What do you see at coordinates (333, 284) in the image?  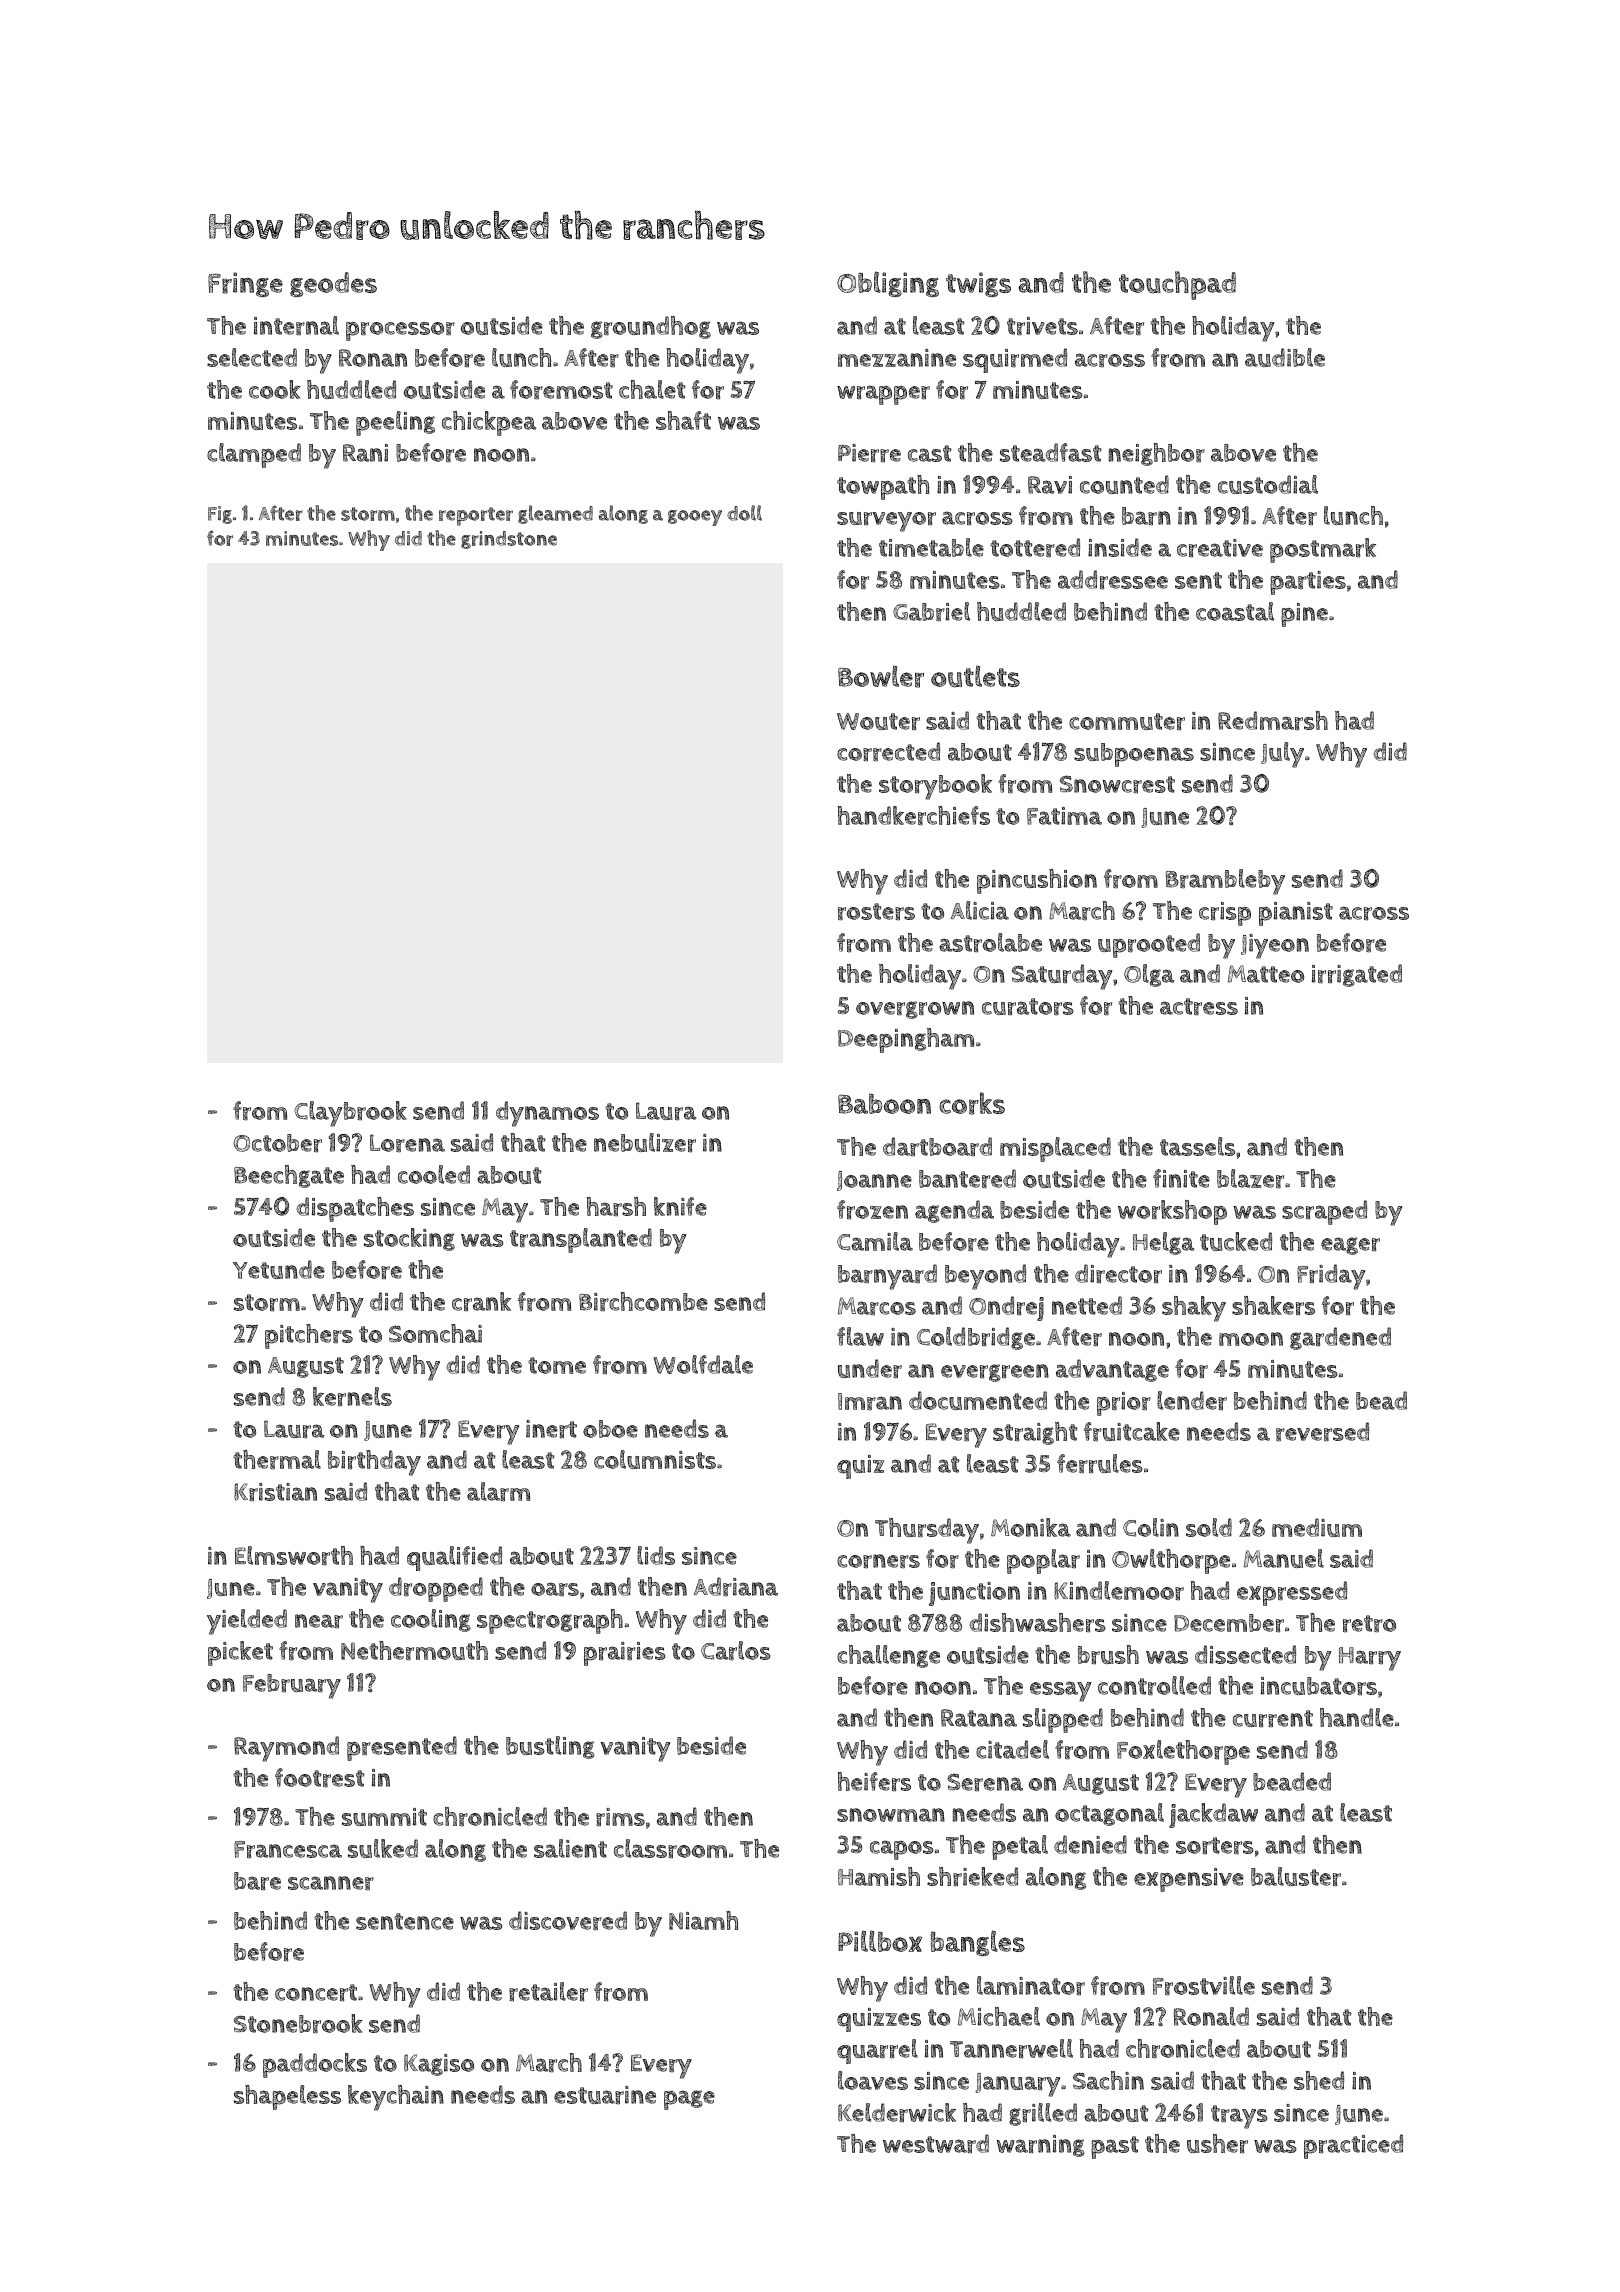 I see `geodes` at bounding box center [333, 284].
